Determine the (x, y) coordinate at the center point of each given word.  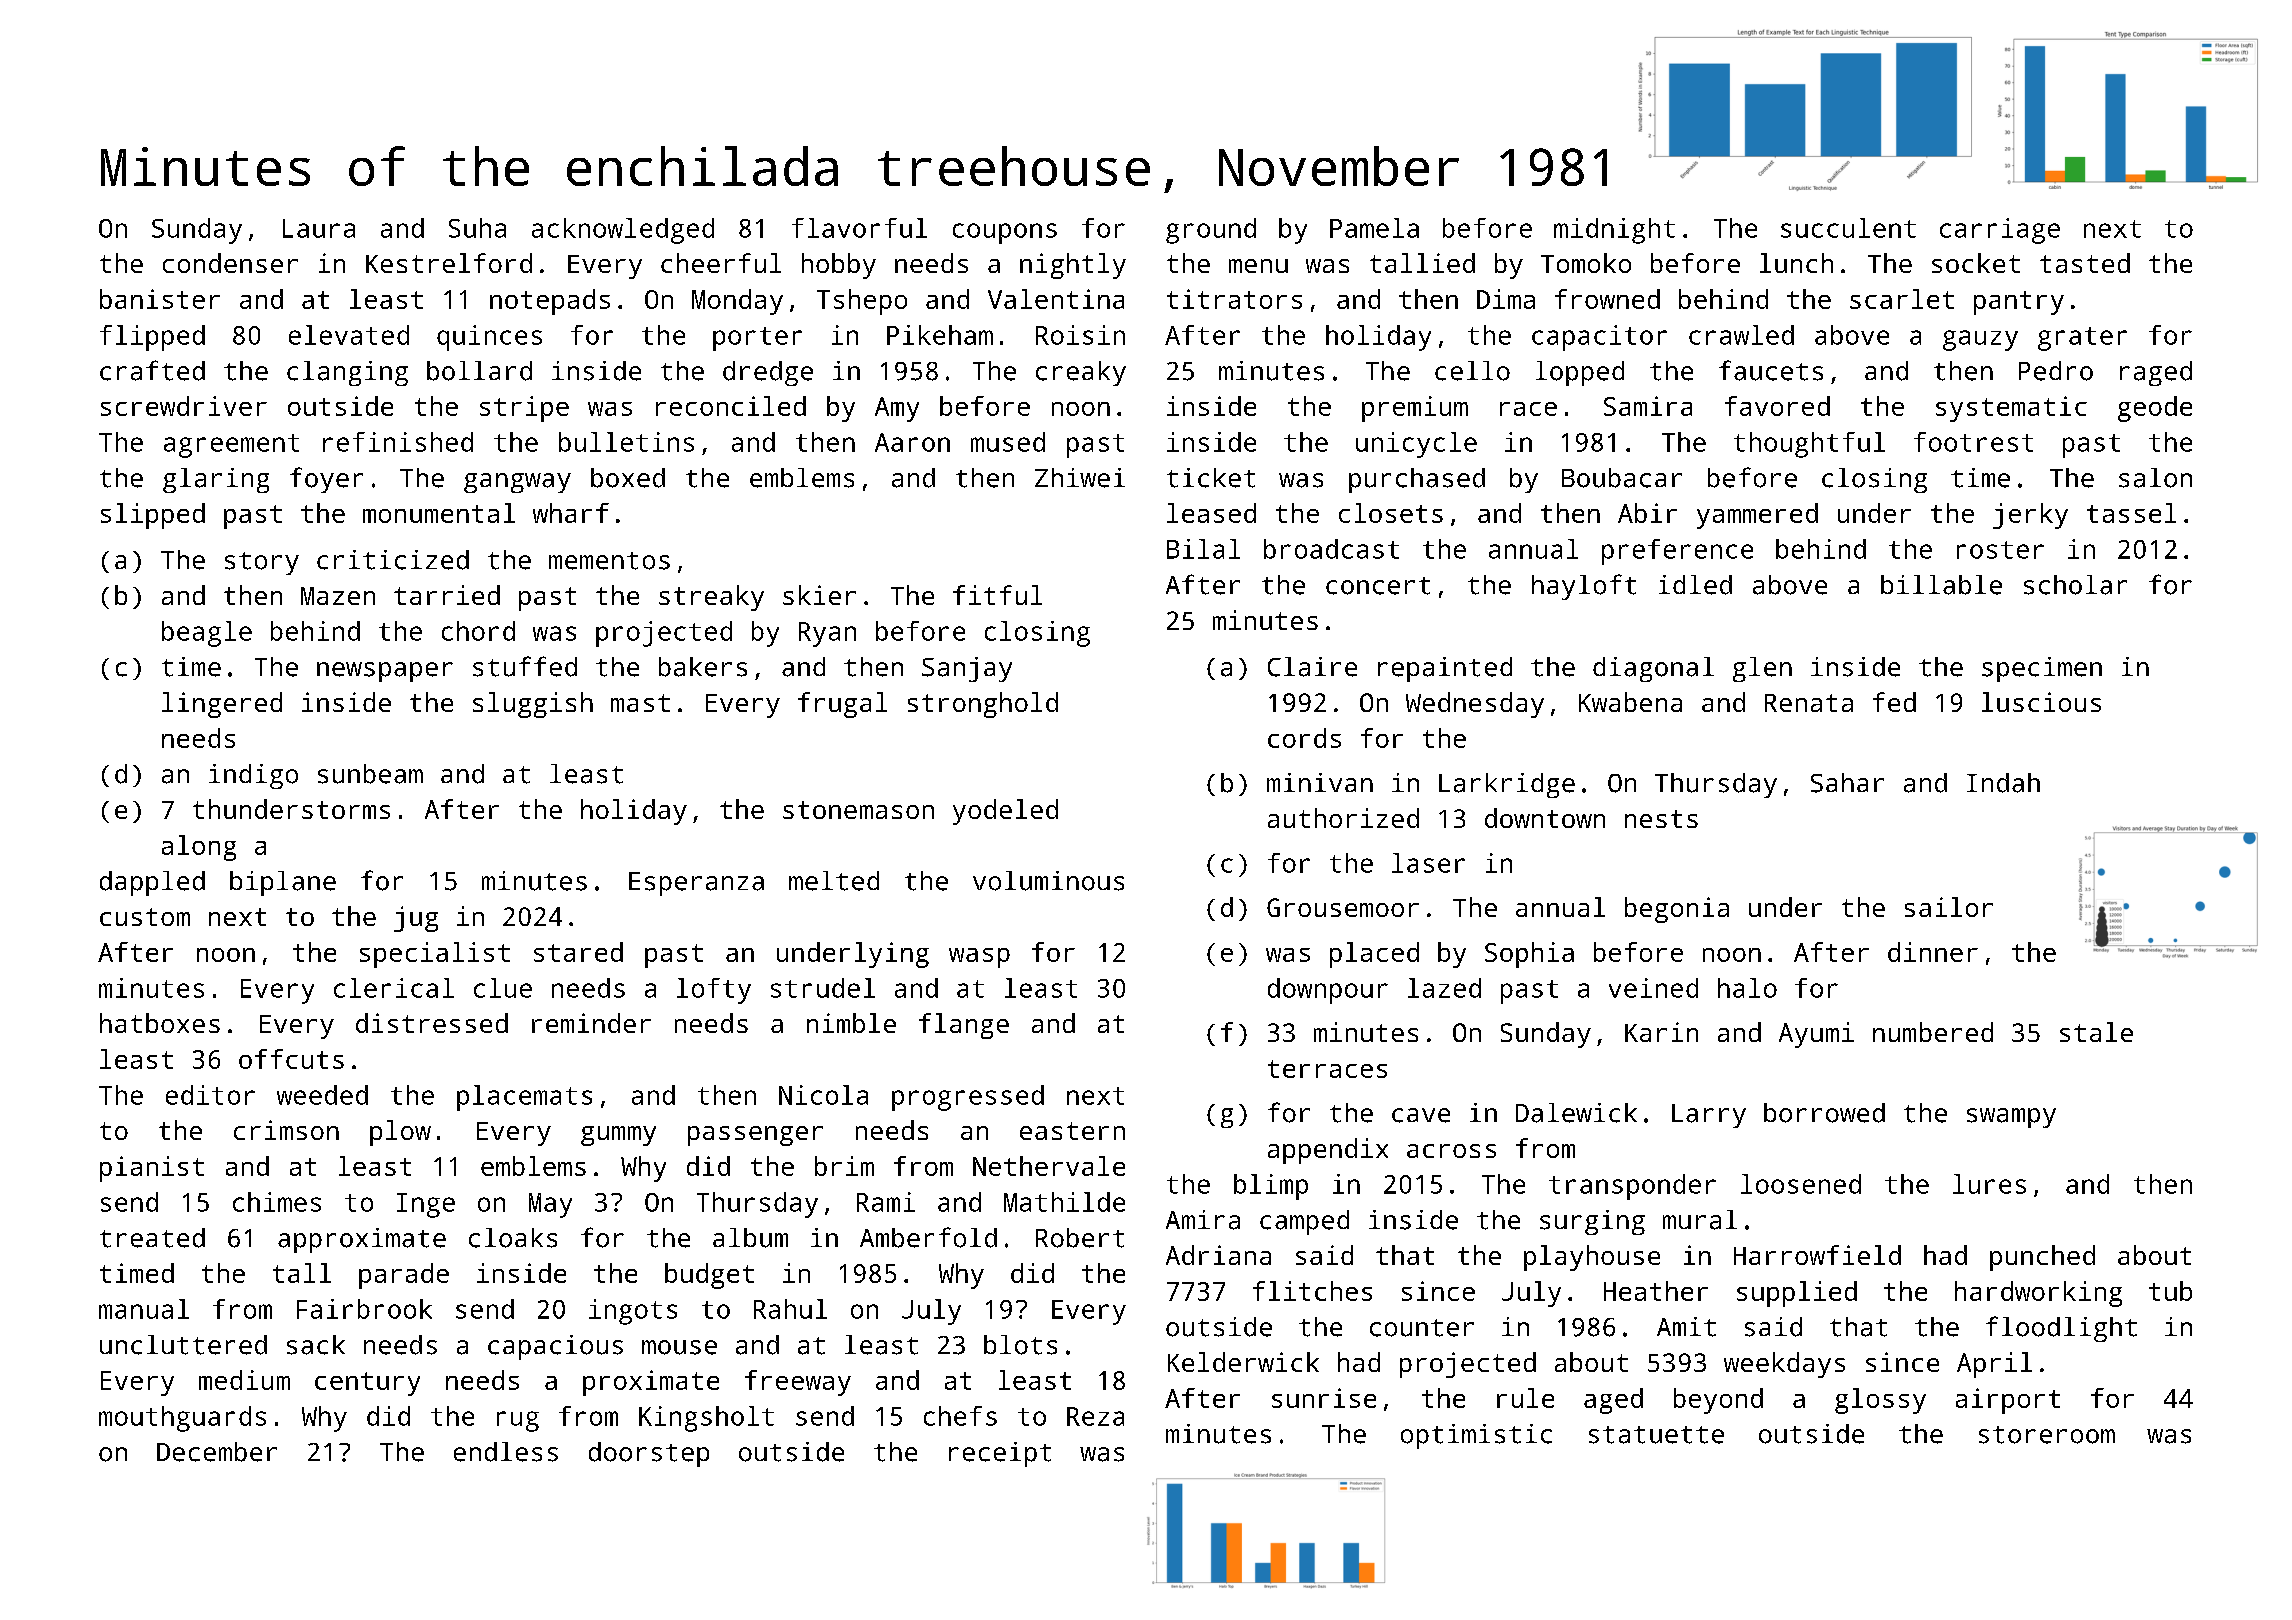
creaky (1081, 373)
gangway (517, 483)
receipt (1000, 1454)
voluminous (1048, 881)
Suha (477, 228)
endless (506, 1452)
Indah (2003, 783)
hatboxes (160, 1023)
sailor (1949, 907)
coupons (1005, 233)
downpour (1328, 991)
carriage (2000, 231)
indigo (253, 776)
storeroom (2047, 1435)
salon (2155, 478)
